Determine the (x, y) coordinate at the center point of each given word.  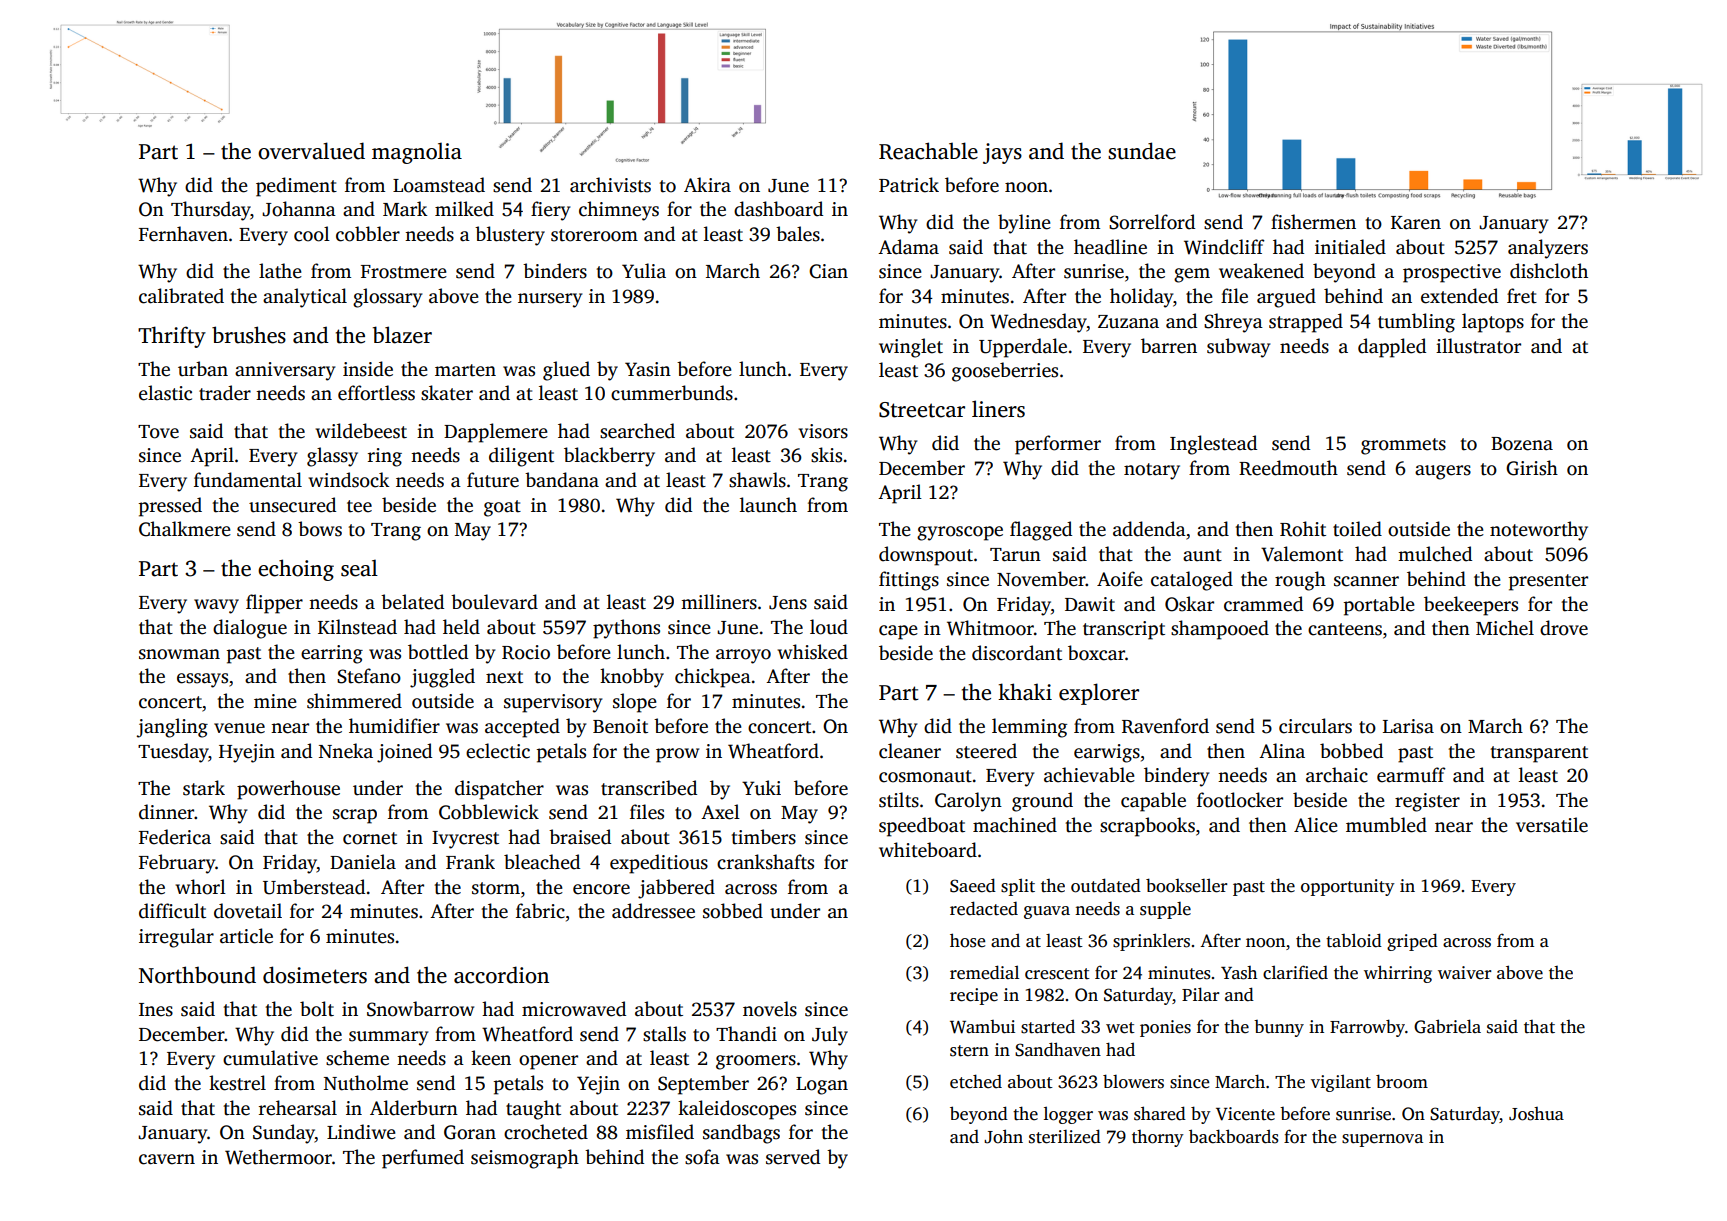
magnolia (417, 153)
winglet (911, 348)
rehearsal (298, 1108)
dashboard (778, 209)
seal (359, 568)
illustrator (1478, 346)
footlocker (1240, 800)
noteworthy (1539, 531)
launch (768, 505)
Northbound (197, 975)
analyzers (1548, 249)
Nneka (346, 751)
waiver (1465, 973)
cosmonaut (925, 776)
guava (1047, 912)
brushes (249, 335)
